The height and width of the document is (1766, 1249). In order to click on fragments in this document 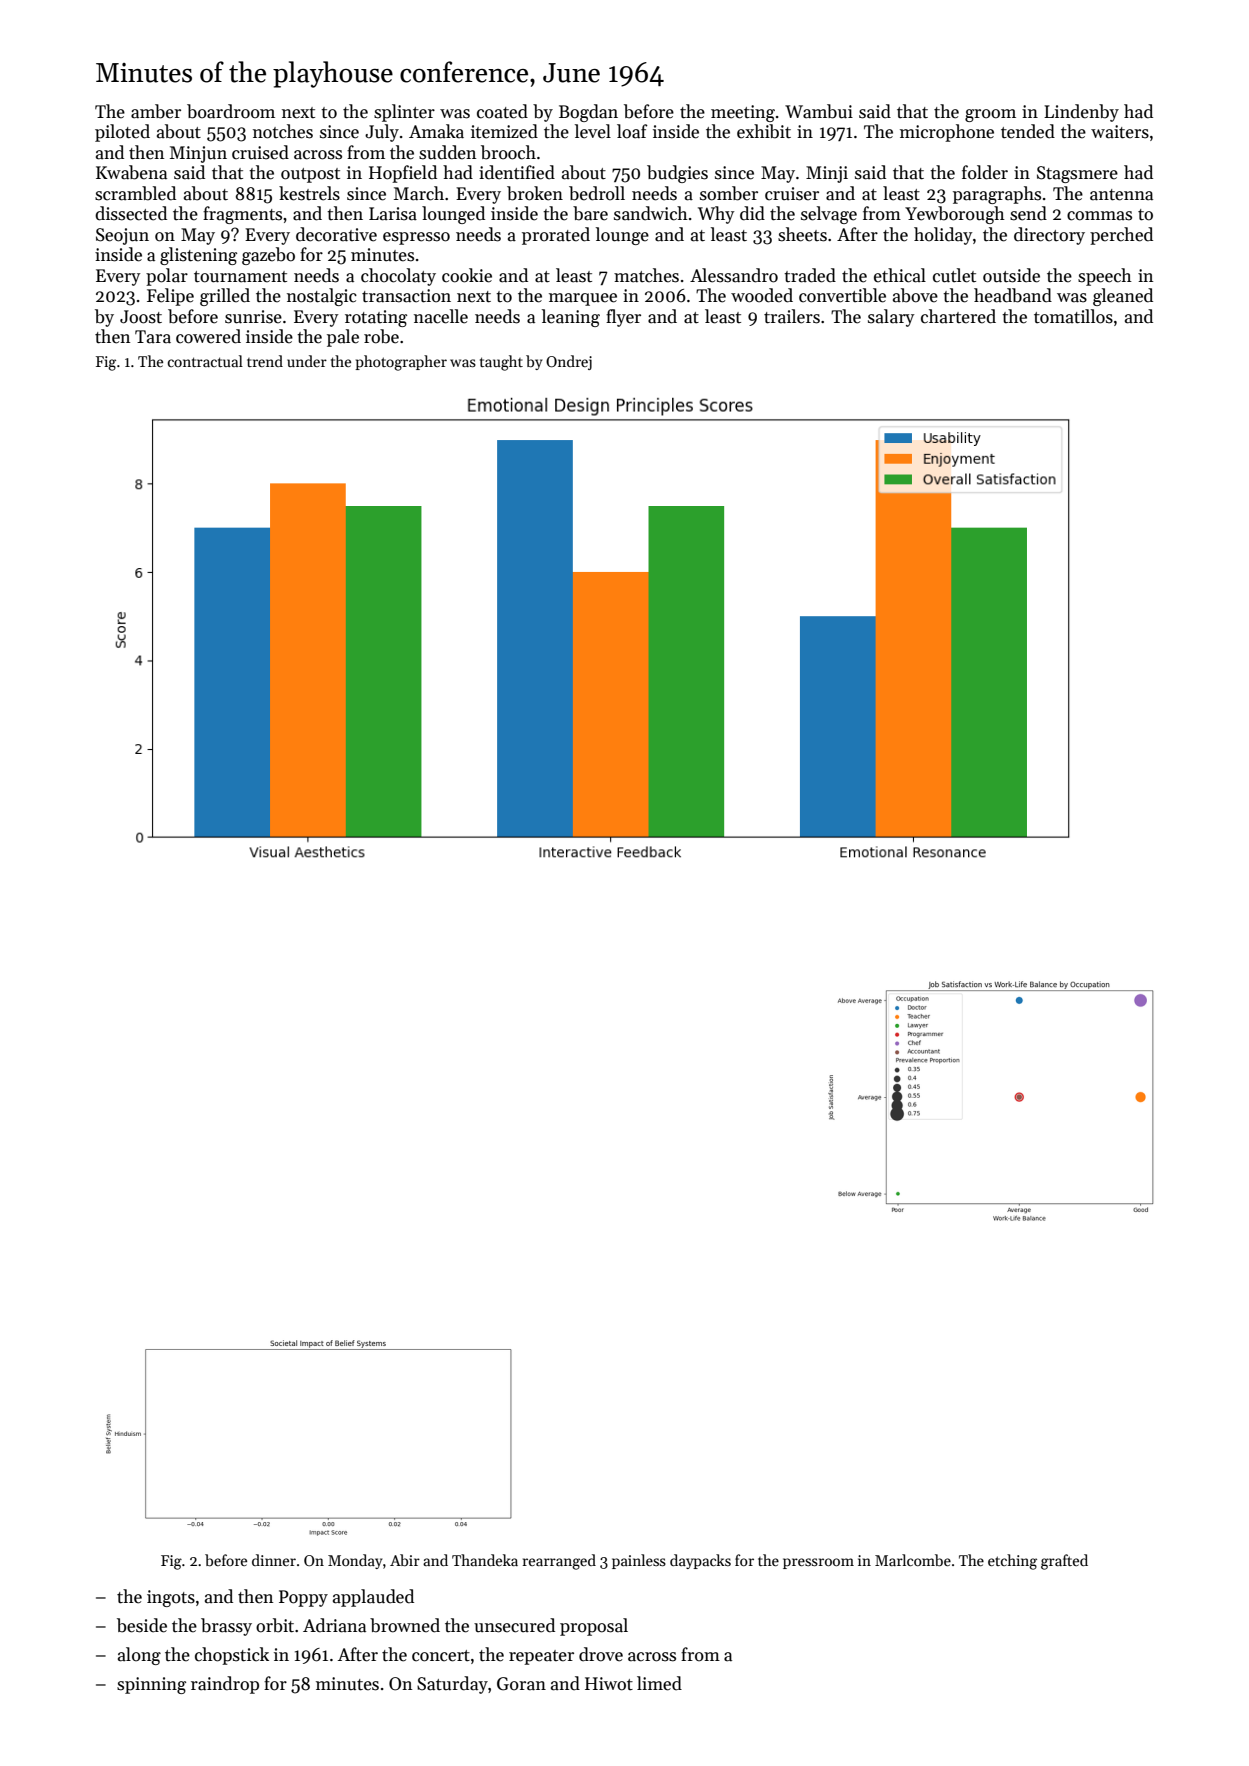, I will do `click(242, 215)`.
